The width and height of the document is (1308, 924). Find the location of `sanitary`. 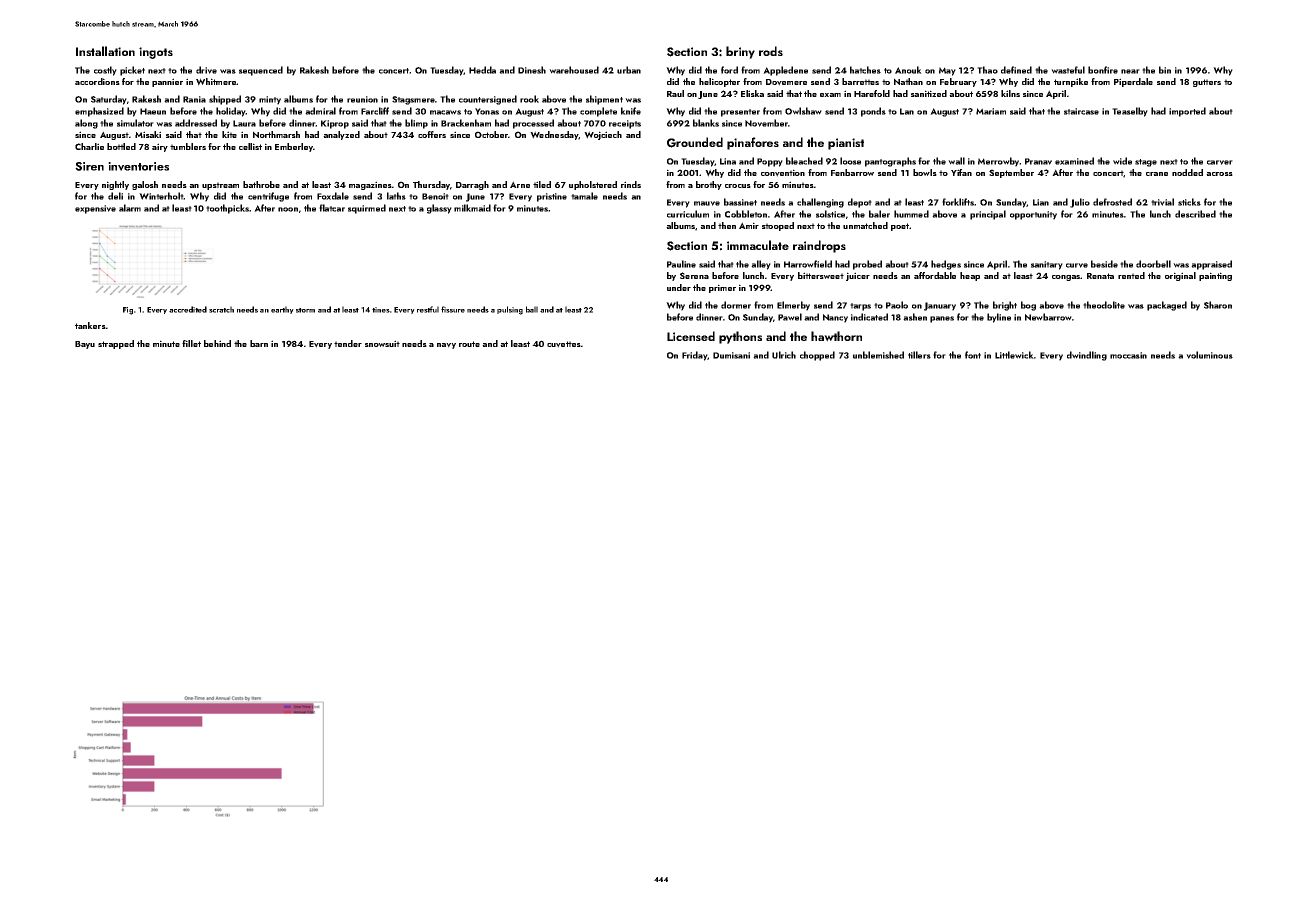

sanitary is located at coordinates (1047, 265).
